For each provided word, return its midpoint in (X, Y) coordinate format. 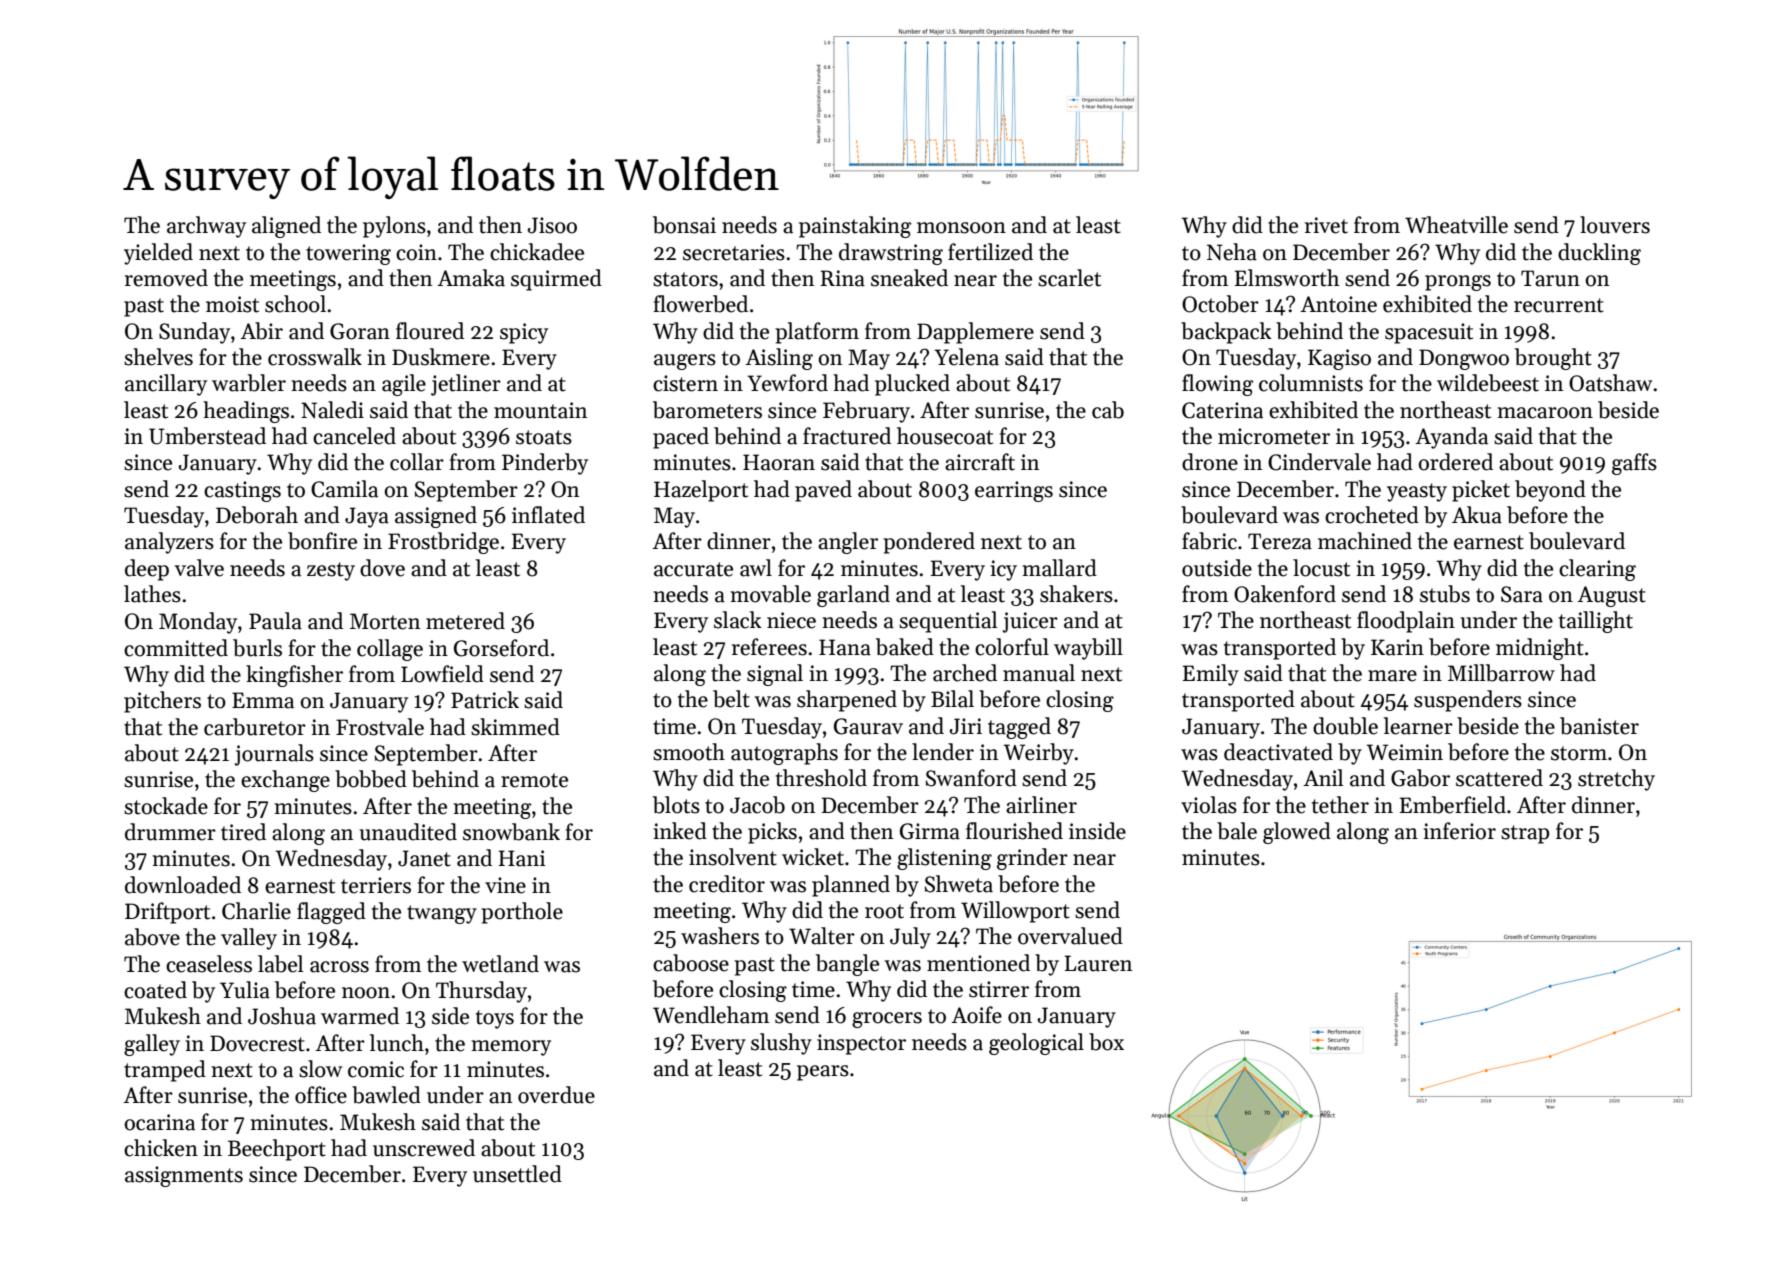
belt (731, 699)
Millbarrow (1501, 673)
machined (1365, 541)
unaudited (408, 832)
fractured (847, 436)
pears (823, 1073)
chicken (161, 1148)
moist (232, 304)
